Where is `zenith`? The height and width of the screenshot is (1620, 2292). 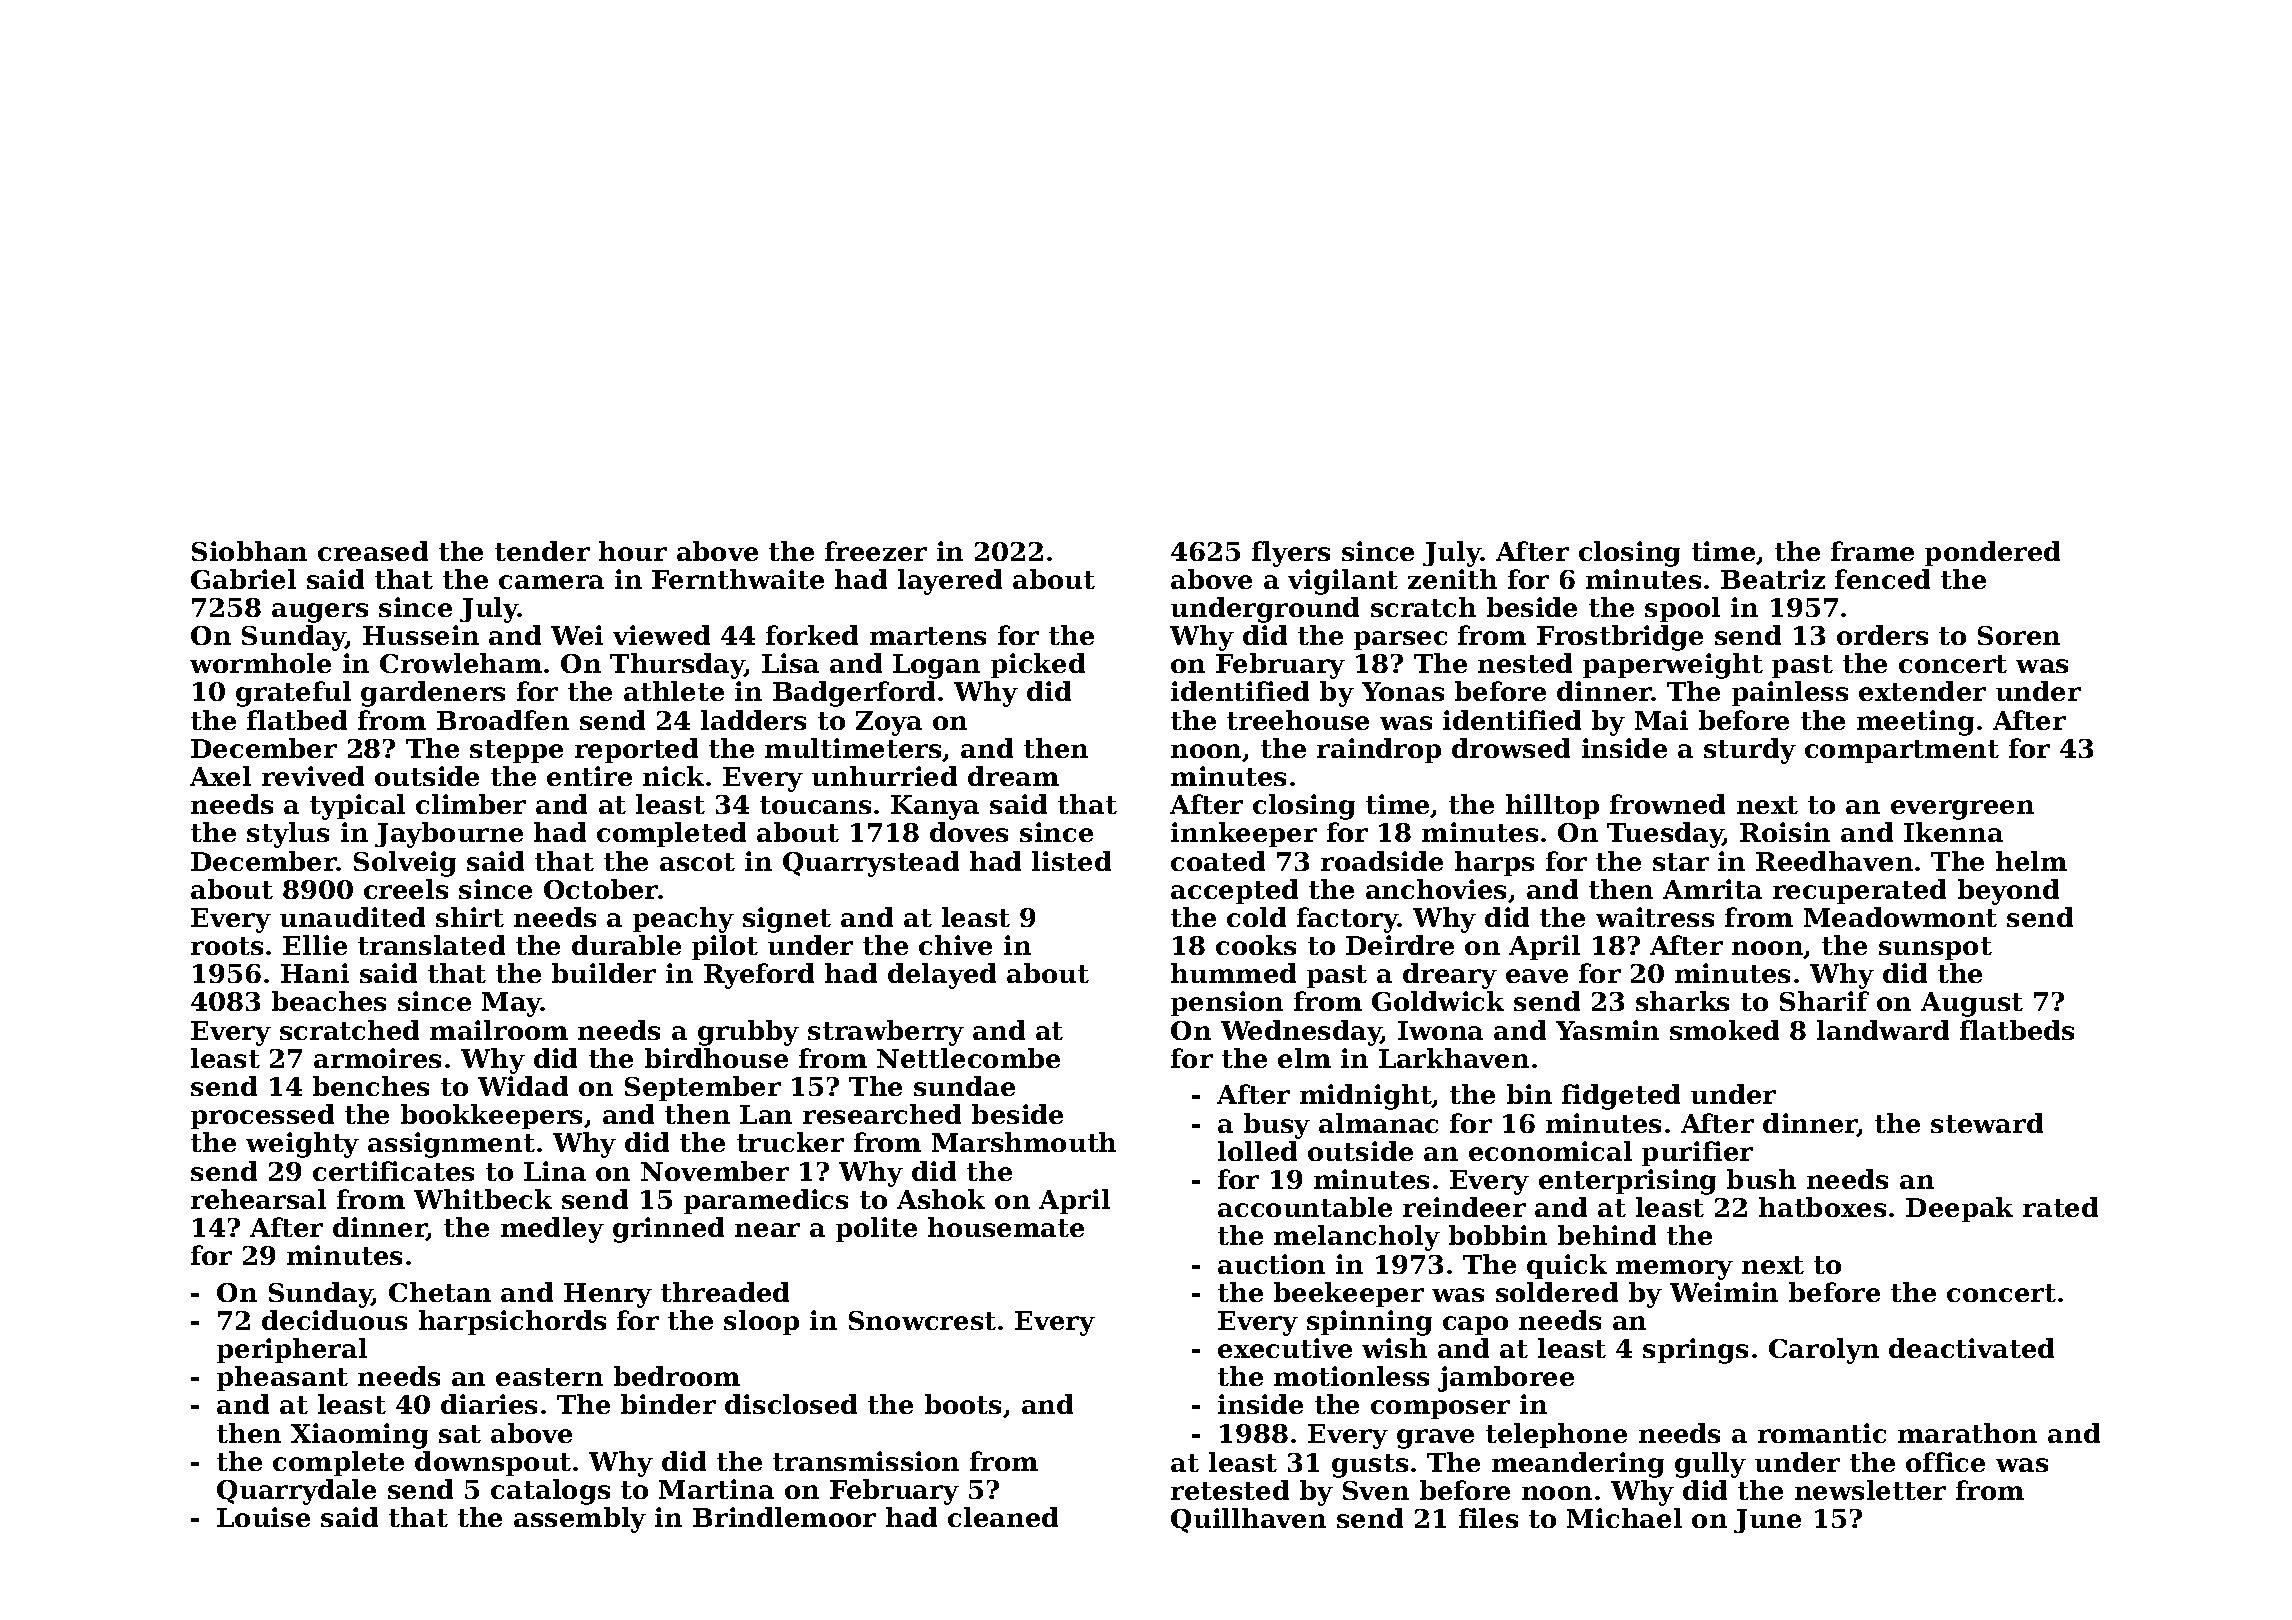 zenith is located at coordinates (1452, 579).
